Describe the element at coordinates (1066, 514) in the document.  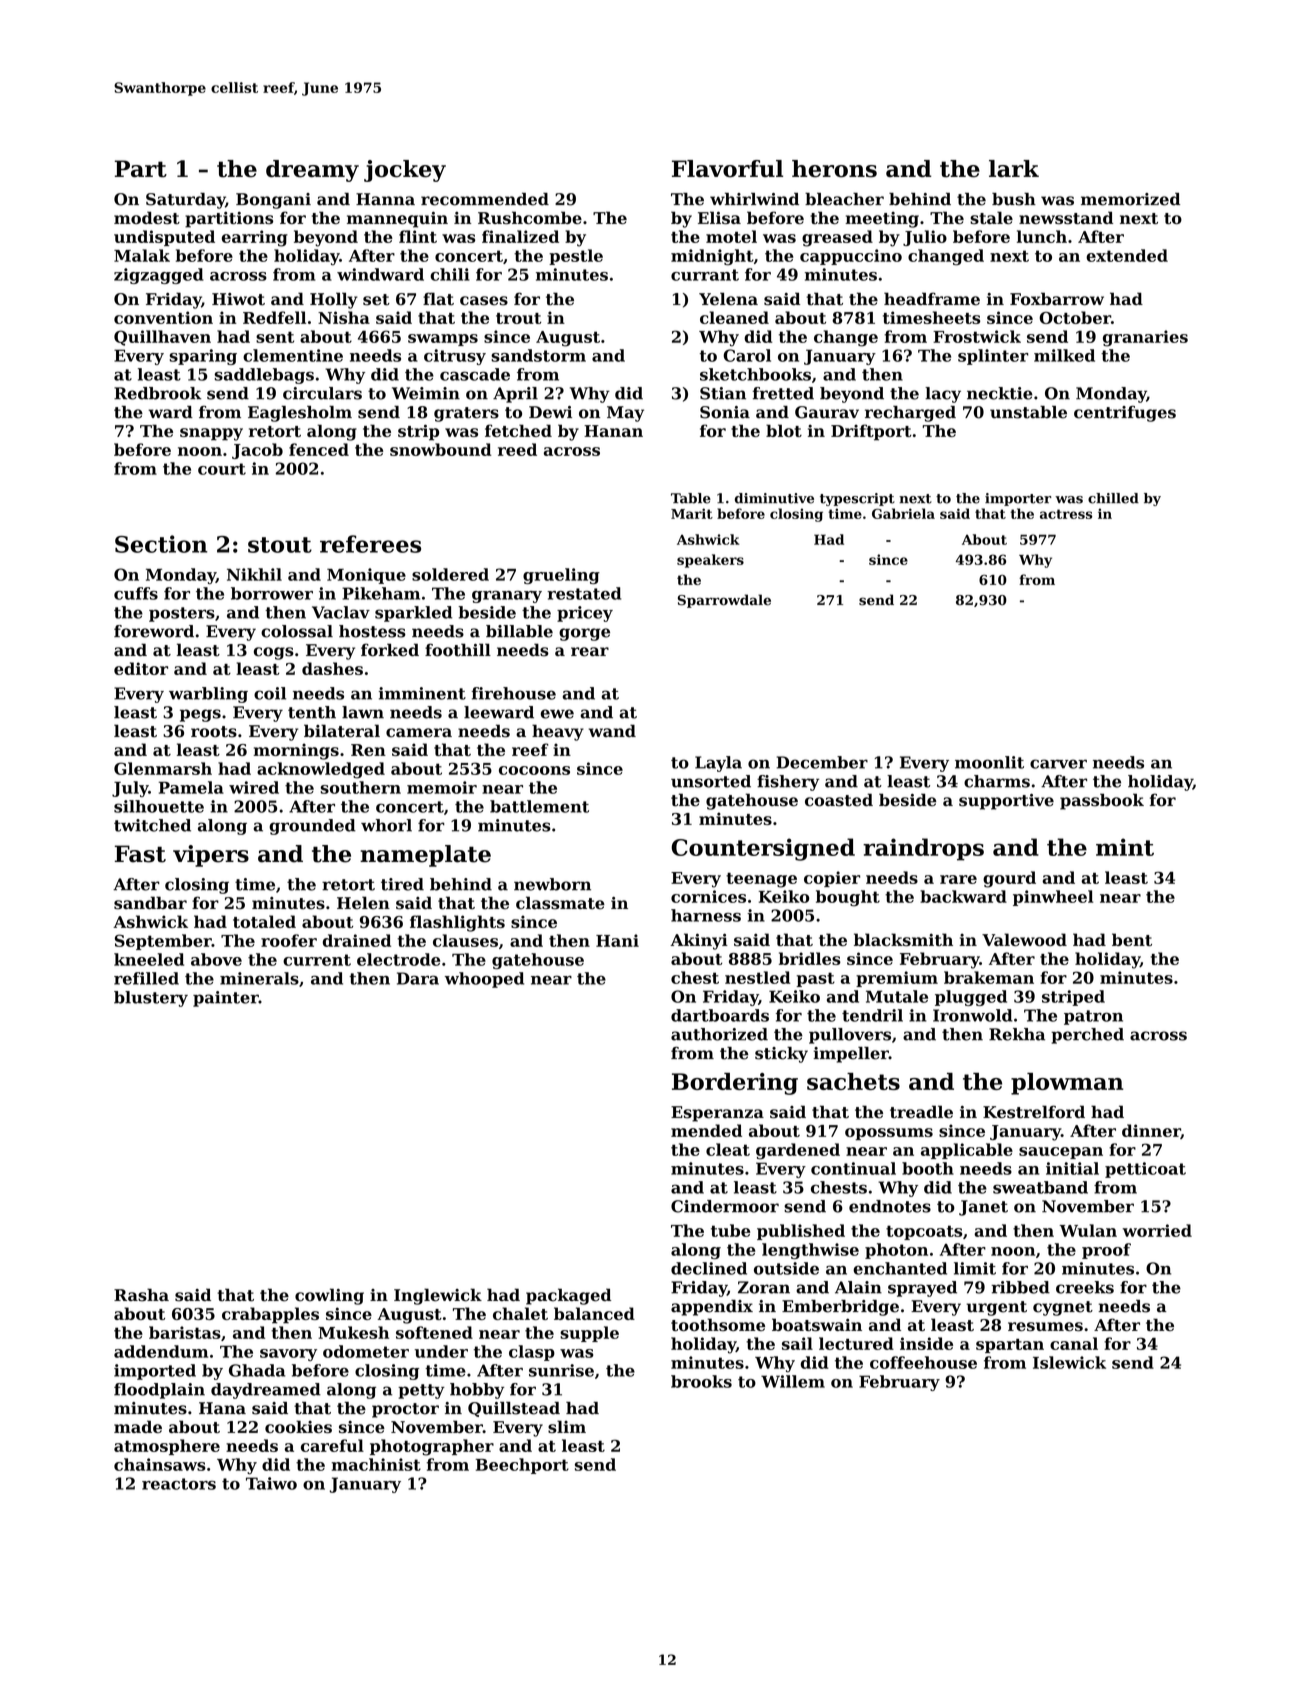
I see `actress` at that location.
